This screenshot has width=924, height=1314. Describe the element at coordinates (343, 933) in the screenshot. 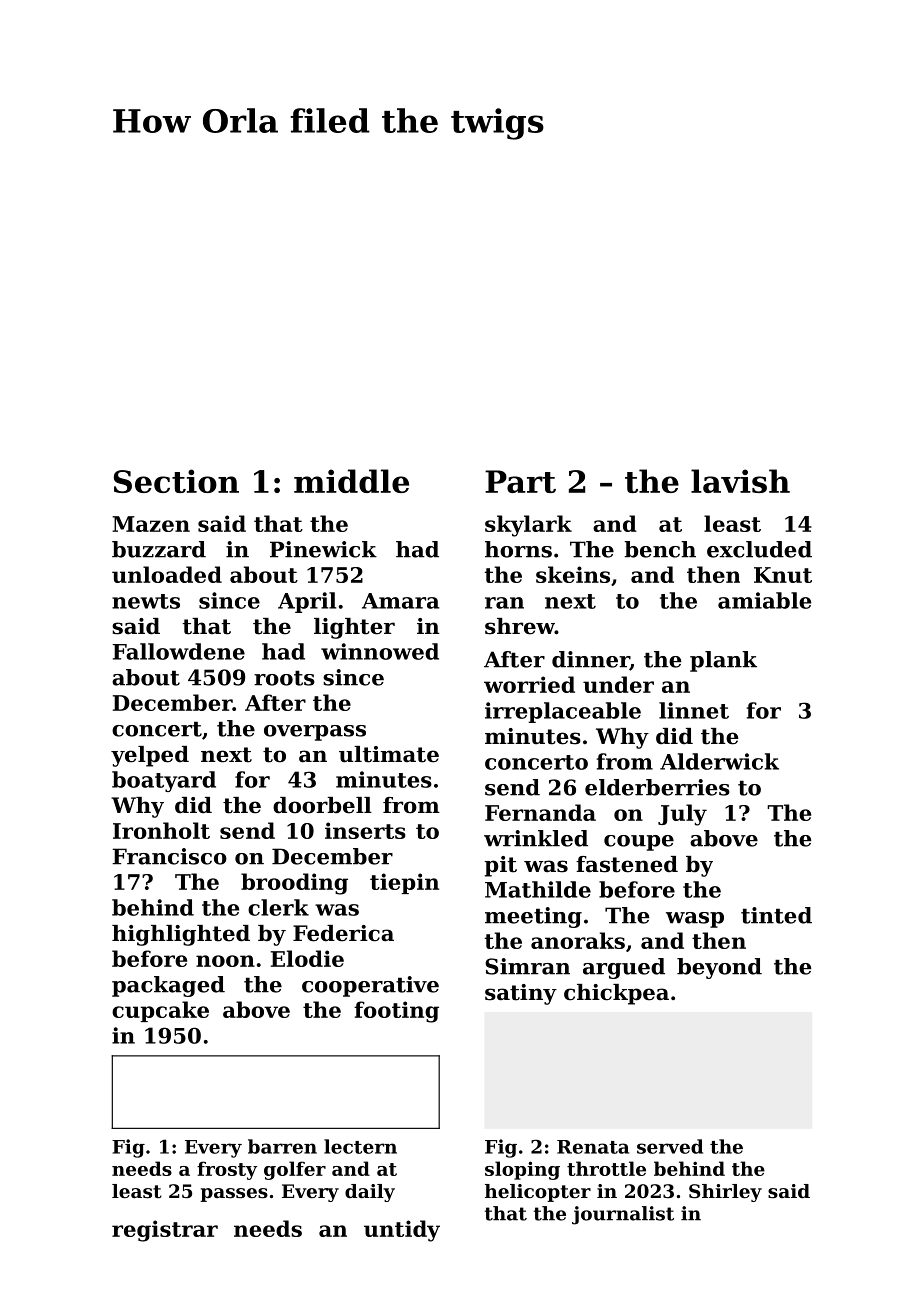

I see `Federica` at that location.
